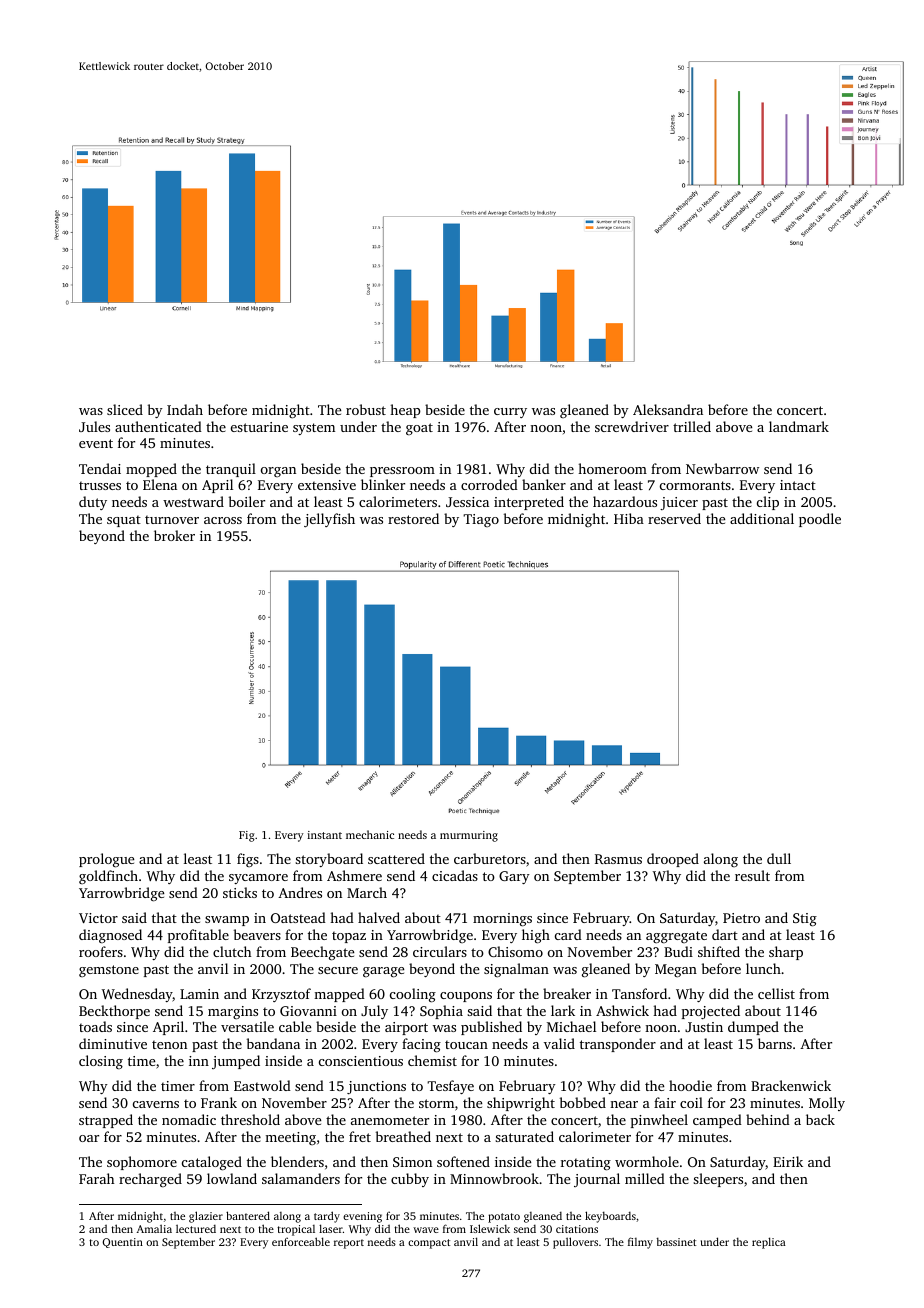 This screenshot has height=1308, width=924. What do you see at coordinates (338, 970) in the screenshot?
I see `secure` at bounding box center [338, 970].
